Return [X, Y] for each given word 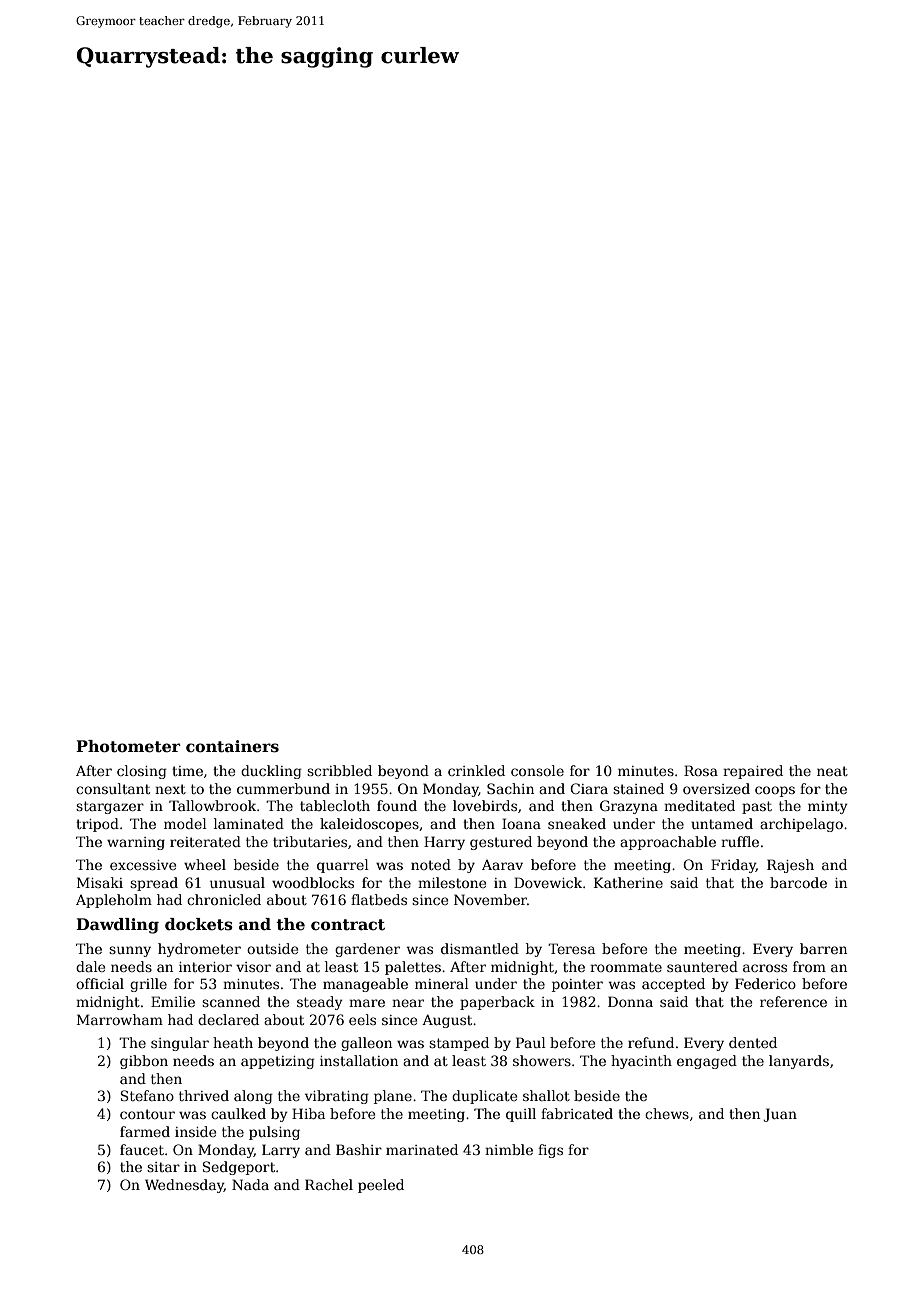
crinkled [476, 770]
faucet [142, 1149]
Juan [780, 1115]
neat [832, 771]
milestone [452, 882]
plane [393, 1097]
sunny [130, 951]
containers [232, 746]
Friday [733, 866]
